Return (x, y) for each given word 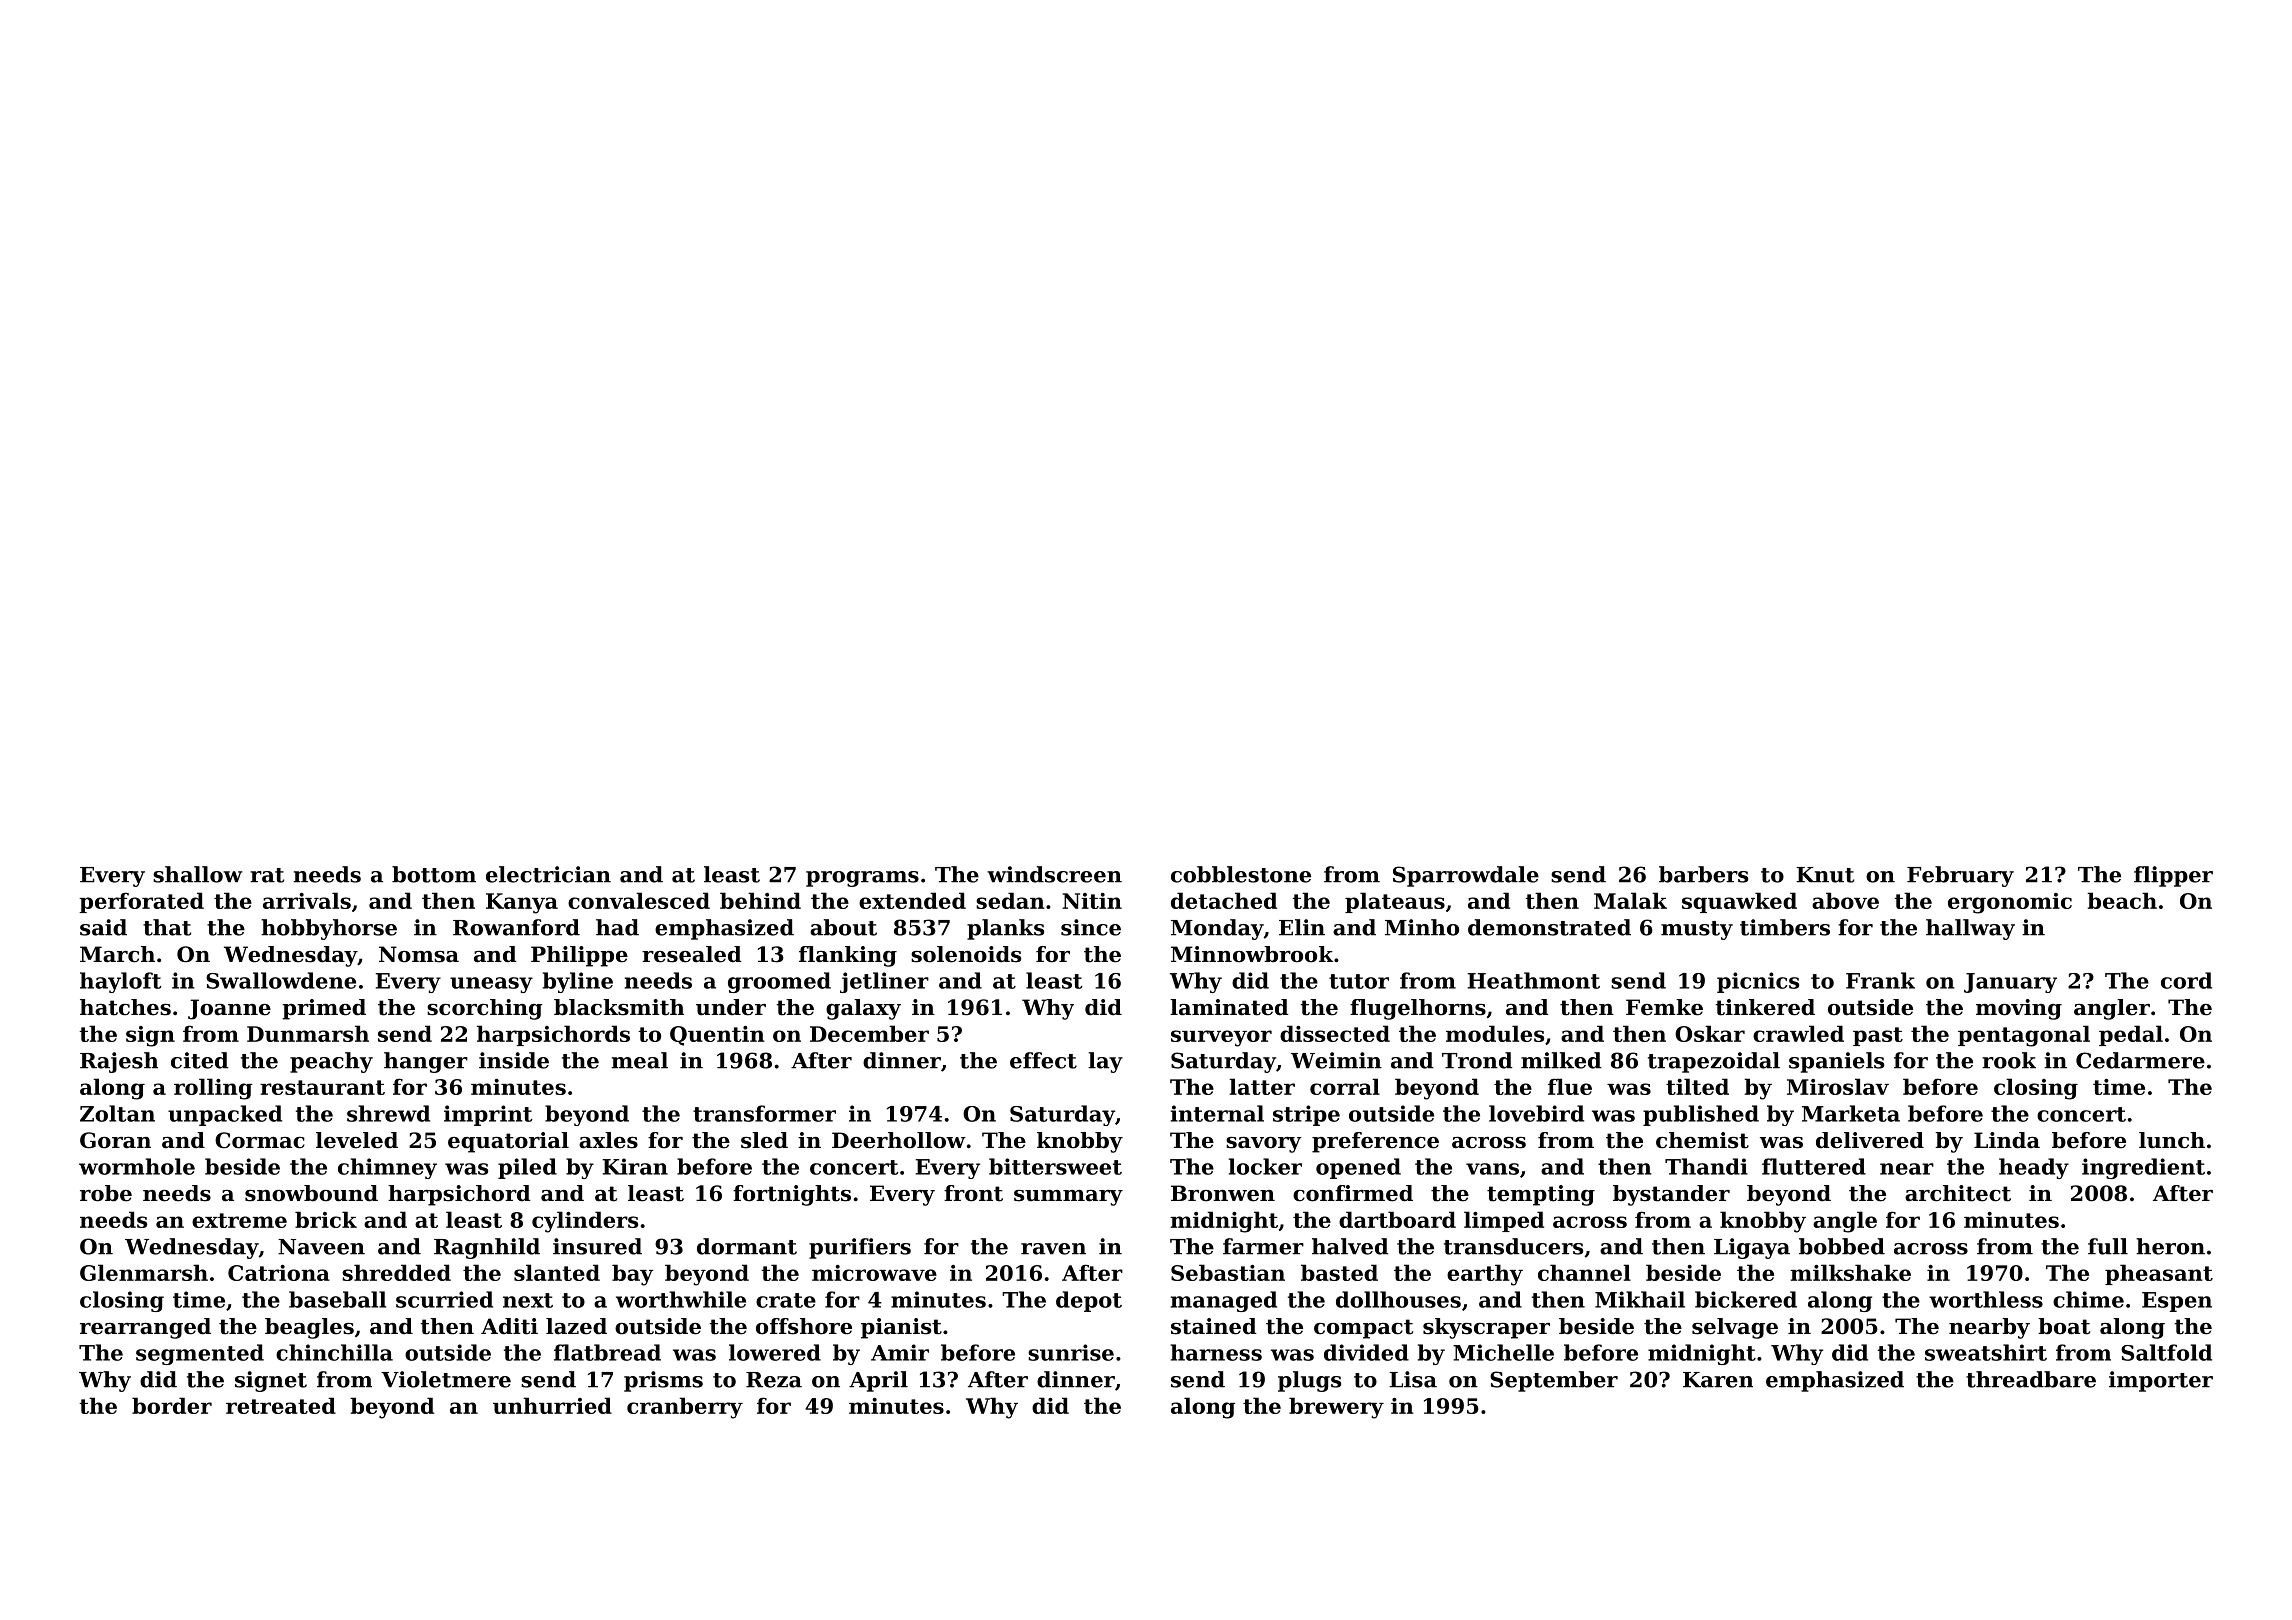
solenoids (966, 954)
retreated (281, 1405)
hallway (1970, 929)
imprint (488, 1115)
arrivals (307, 900)
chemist (1702, 1140)
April (878, 1381)
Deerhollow (899, 1140)
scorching (484, 1009)
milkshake (1850, 1272)
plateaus (1395, 902)
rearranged (145, 1328)
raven (1053, 1249)
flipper (2173, 876)
